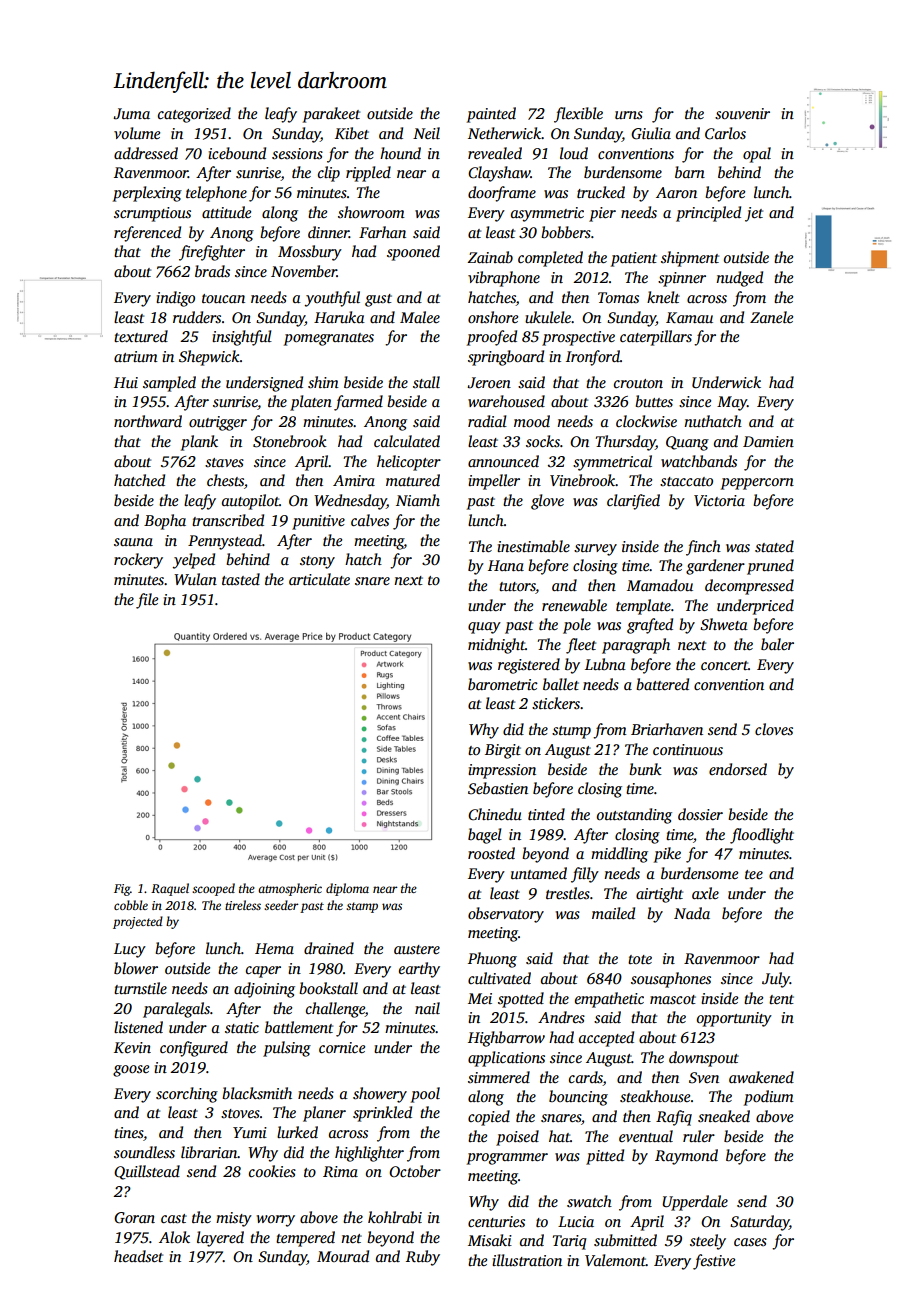 Image resolution: width=908 pixels, height=1316 pixels. What do you see at coordinates (654, 401) in the screenshot?
I see `buttes` at bounding box center [654, 401].
